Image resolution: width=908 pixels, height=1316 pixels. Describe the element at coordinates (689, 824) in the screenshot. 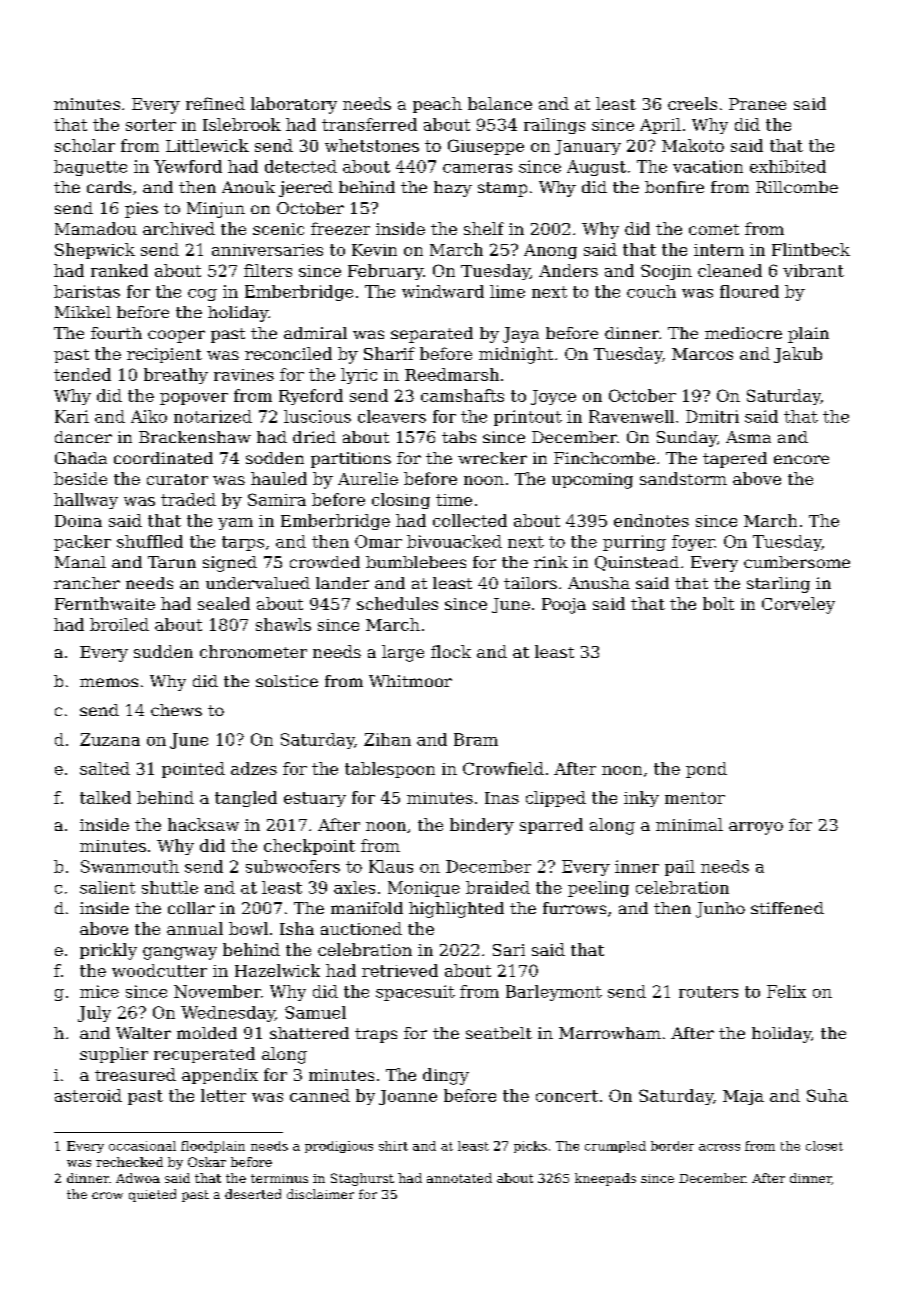

I see `minimal` at that location.
